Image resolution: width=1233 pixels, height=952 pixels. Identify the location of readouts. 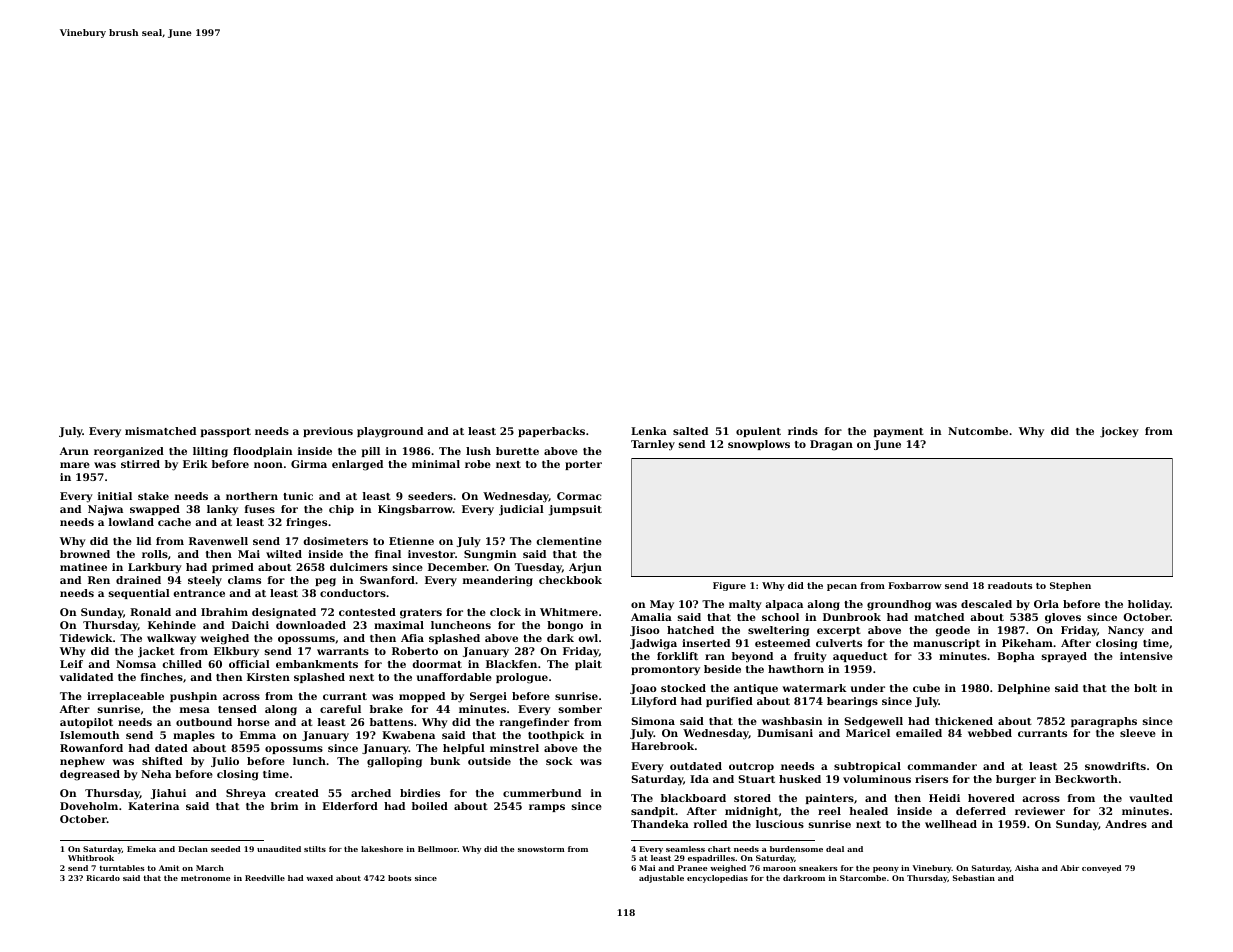
(1010, 585).
